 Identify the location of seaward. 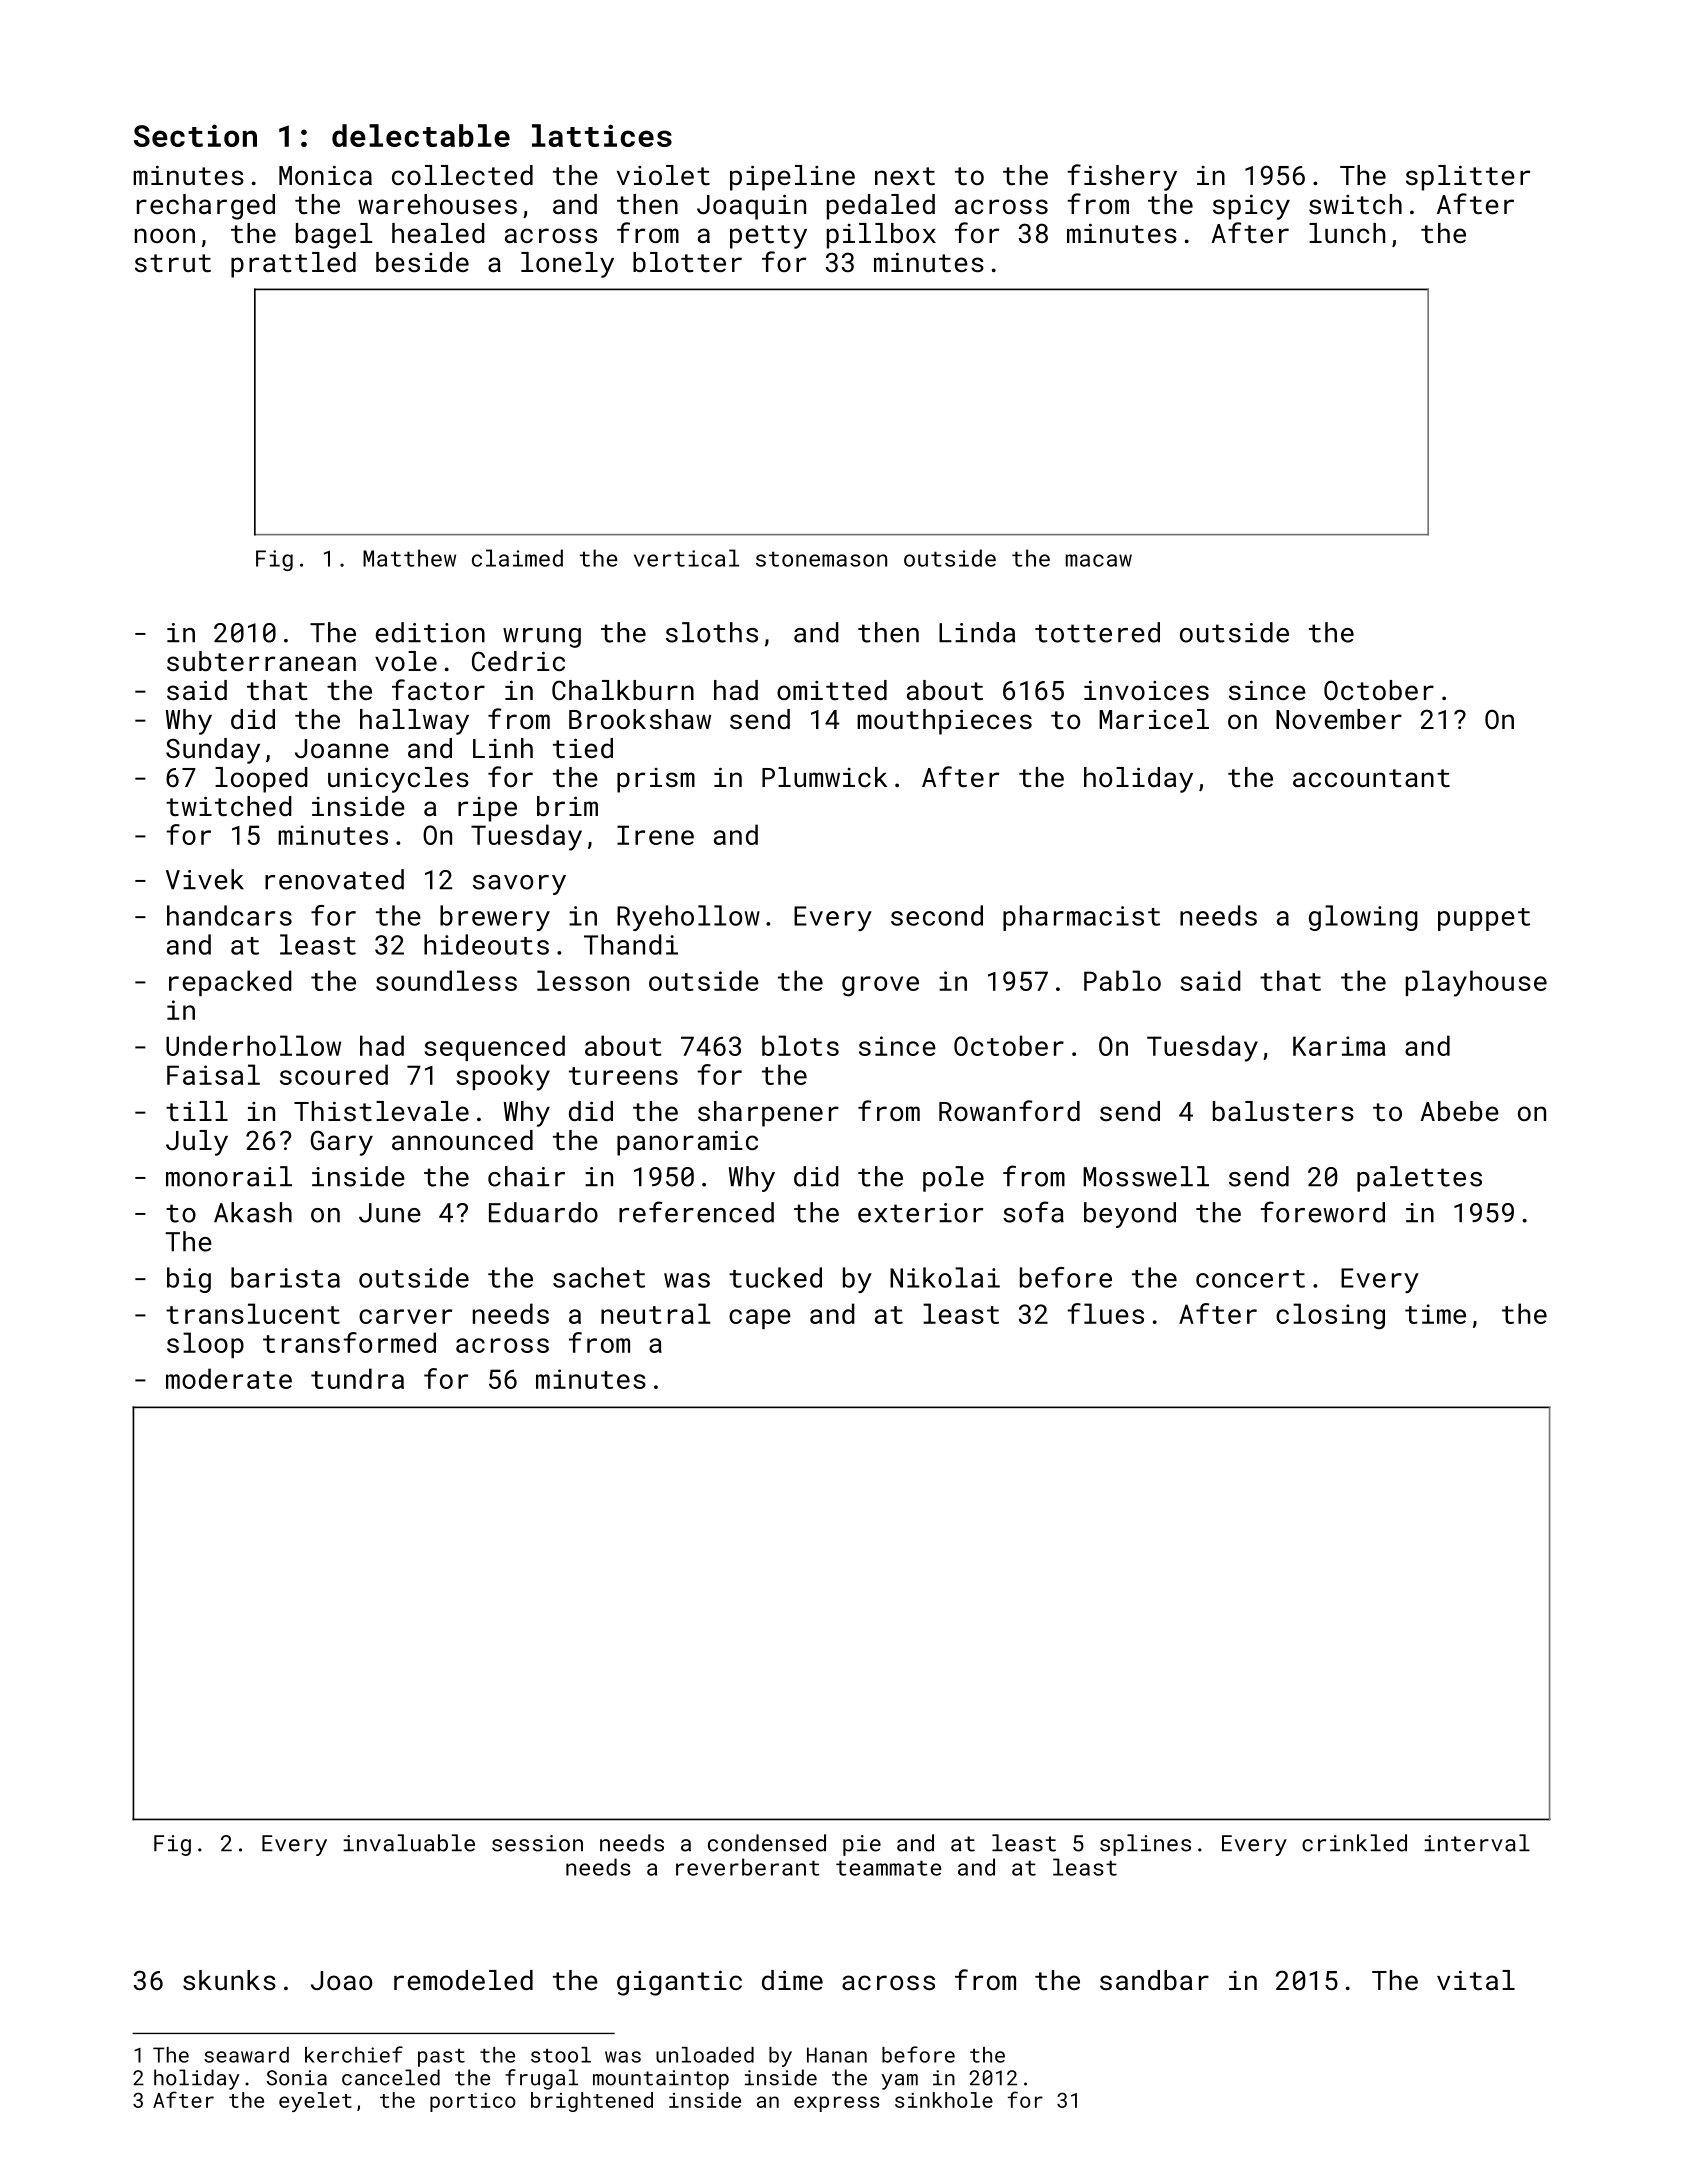
(246, 2055).
